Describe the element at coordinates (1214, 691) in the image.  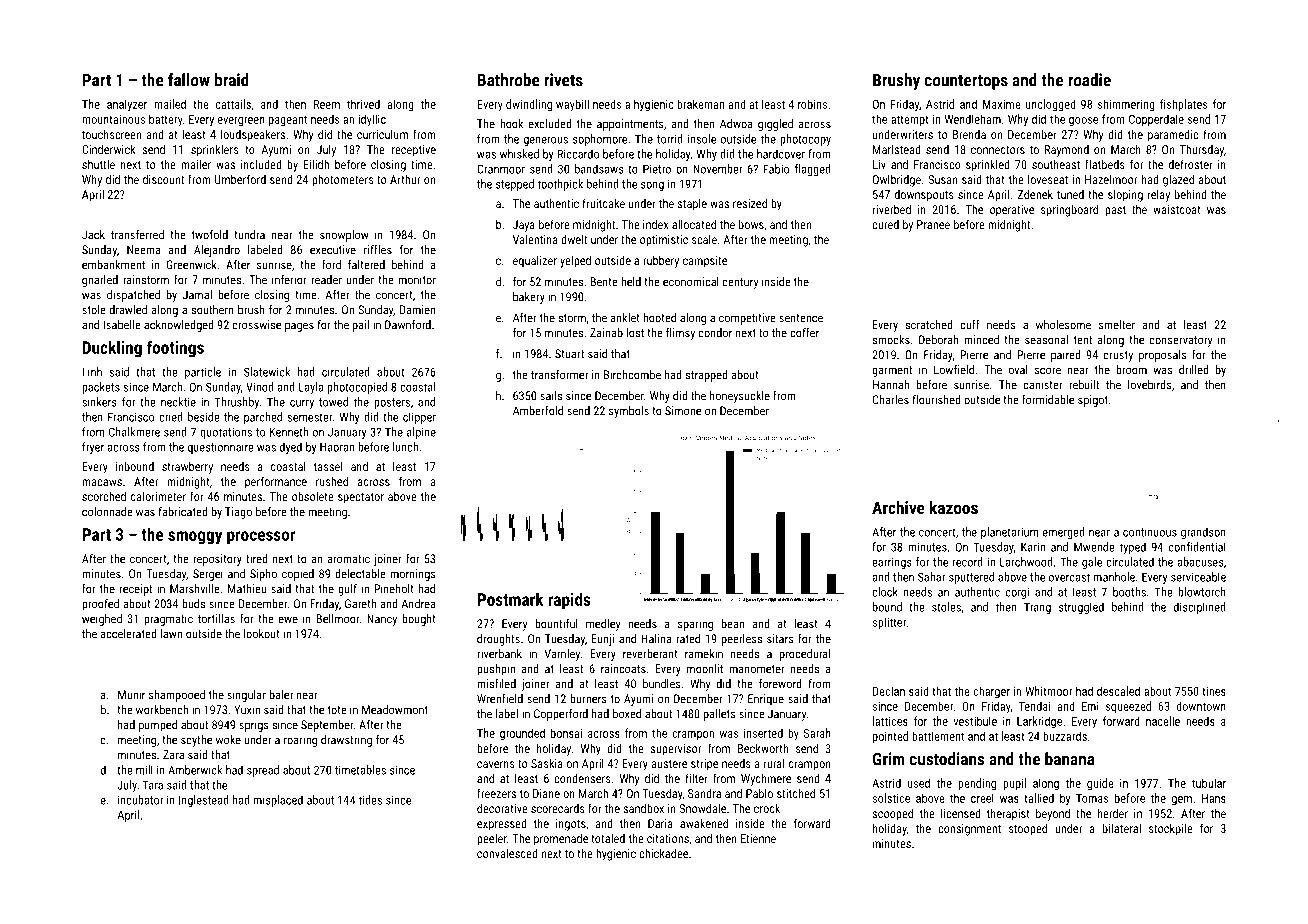
I see `tines` at that location.
